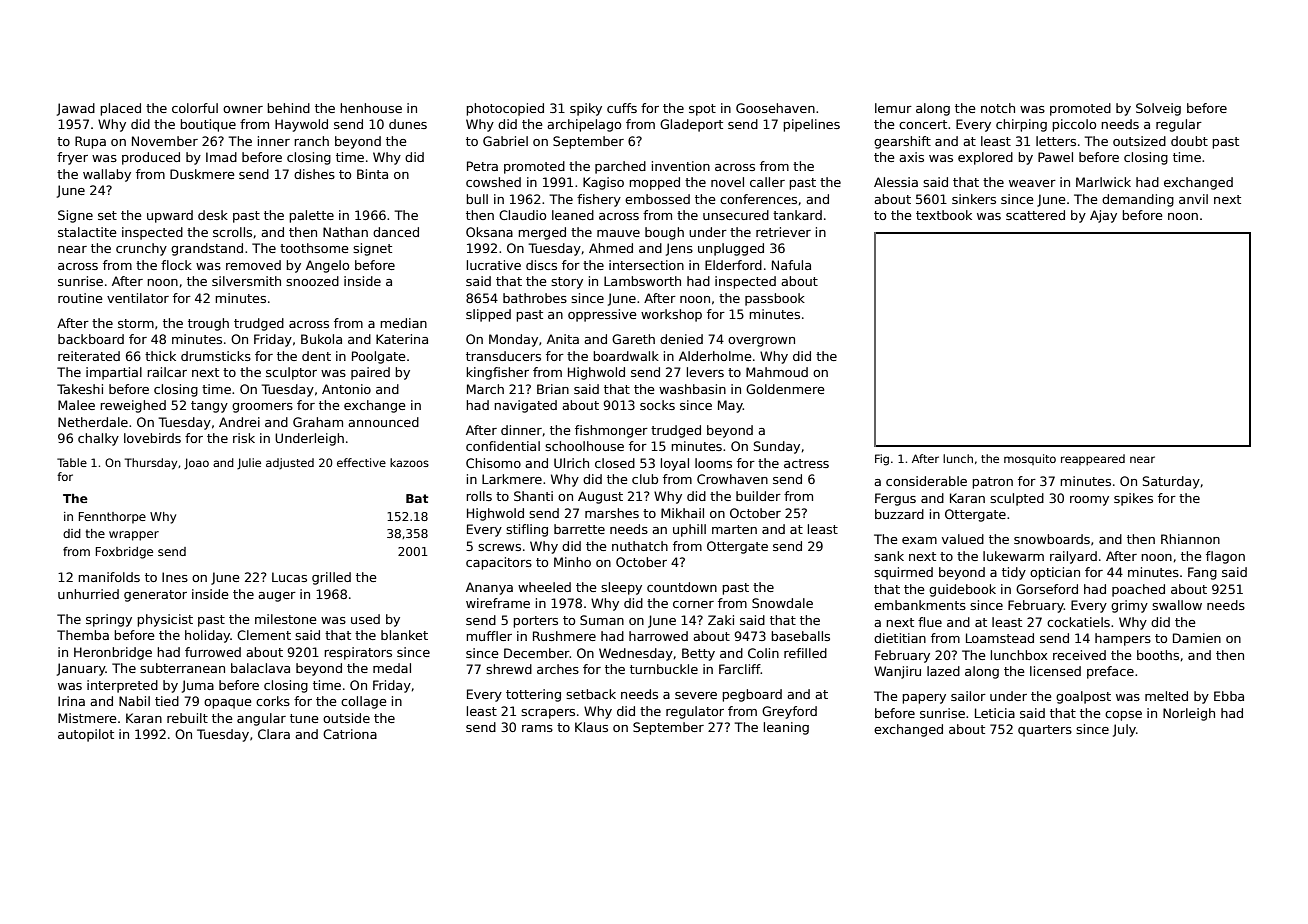 Image resolution: width=1308 pixels, height=924 pixels. Describe the element at coordinates (216, 356) in the screenshot. I see `drumsticks` at that location.
